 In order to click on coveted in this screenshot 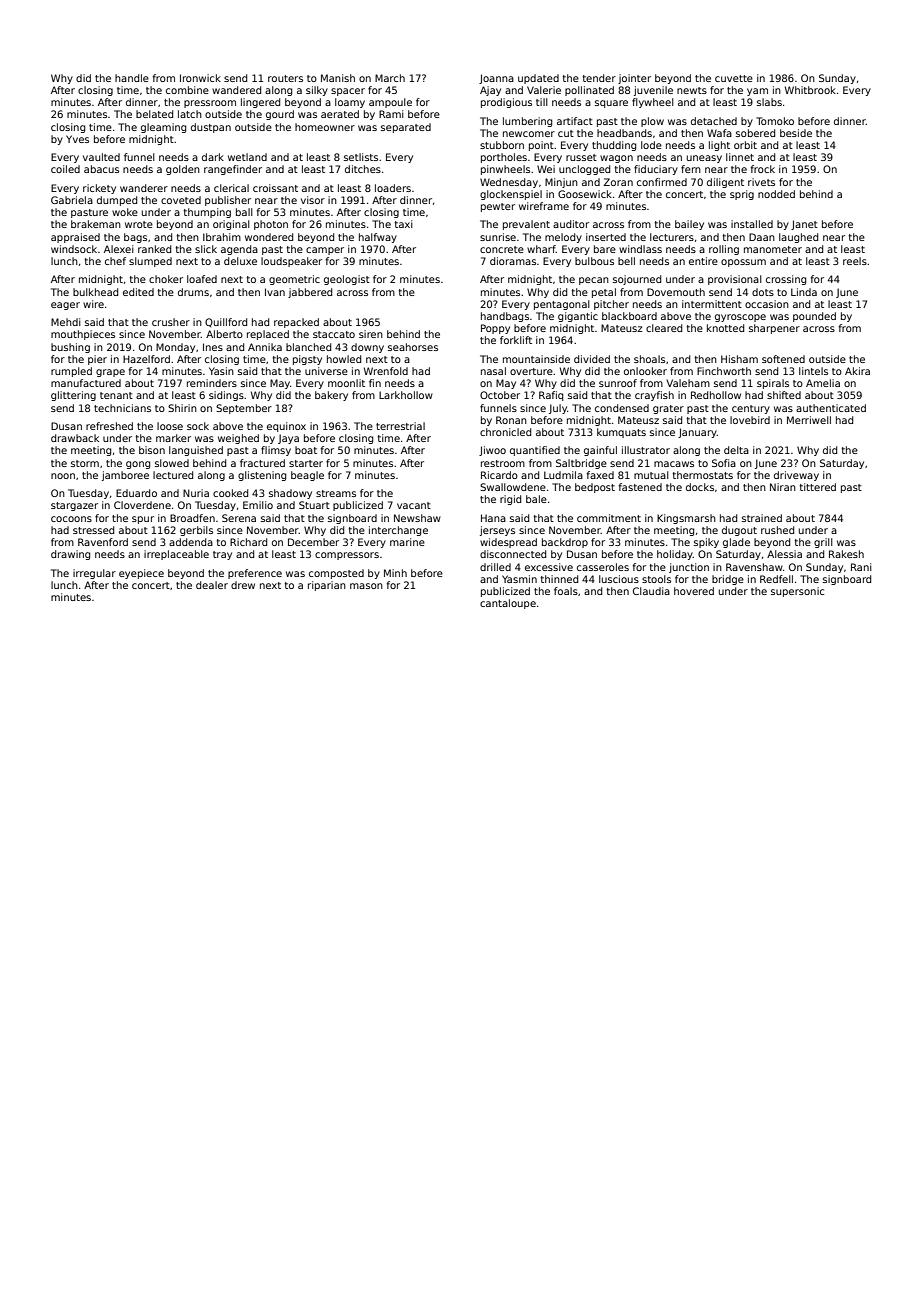, I will do `click(181, 200)`.
